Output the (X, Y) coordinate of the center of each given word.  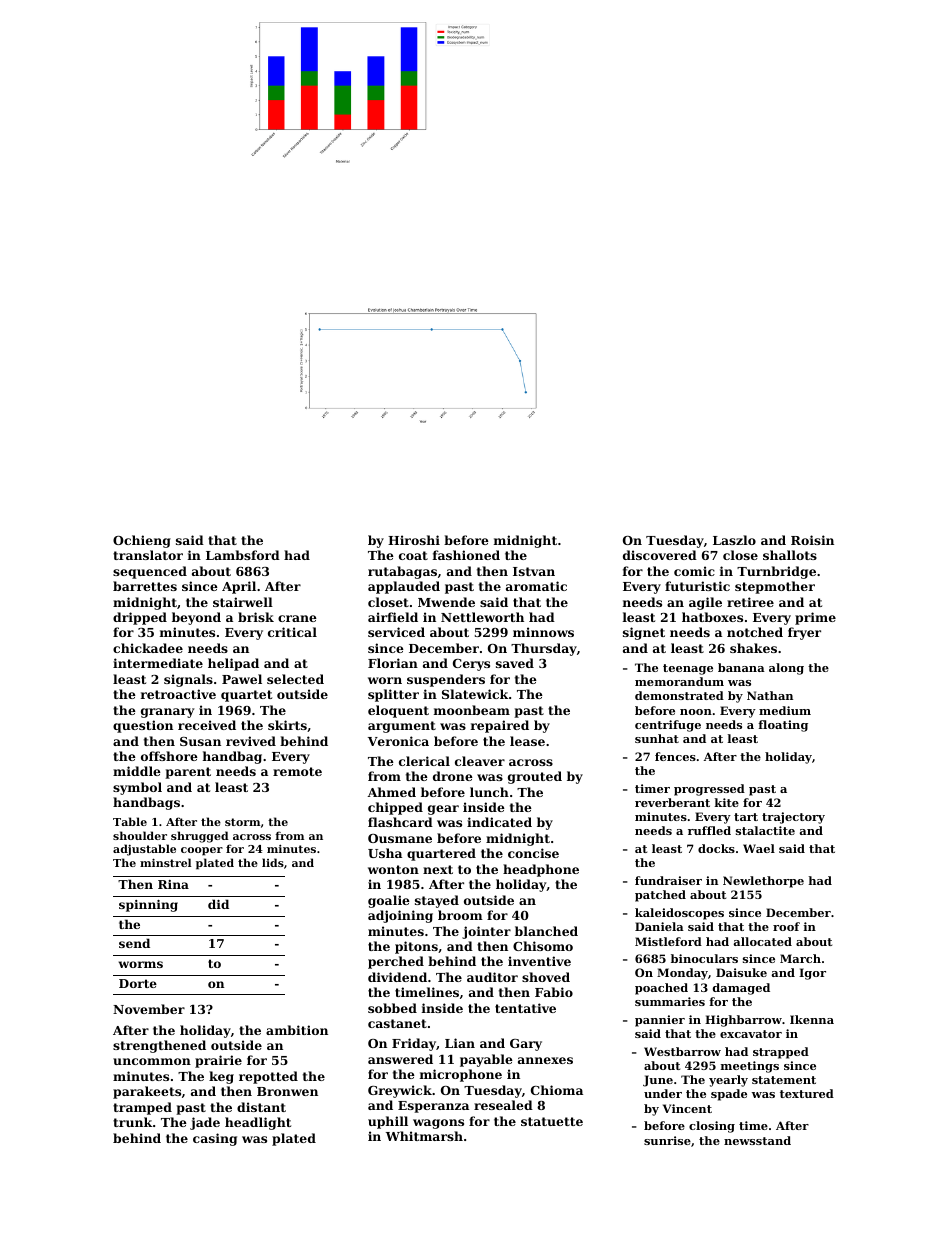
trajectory (793, 818)
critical (292, 632)
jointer (486, 932)
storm (242, 822)
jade (205, 1123)
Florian (393, 663)
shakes (753, 648)
